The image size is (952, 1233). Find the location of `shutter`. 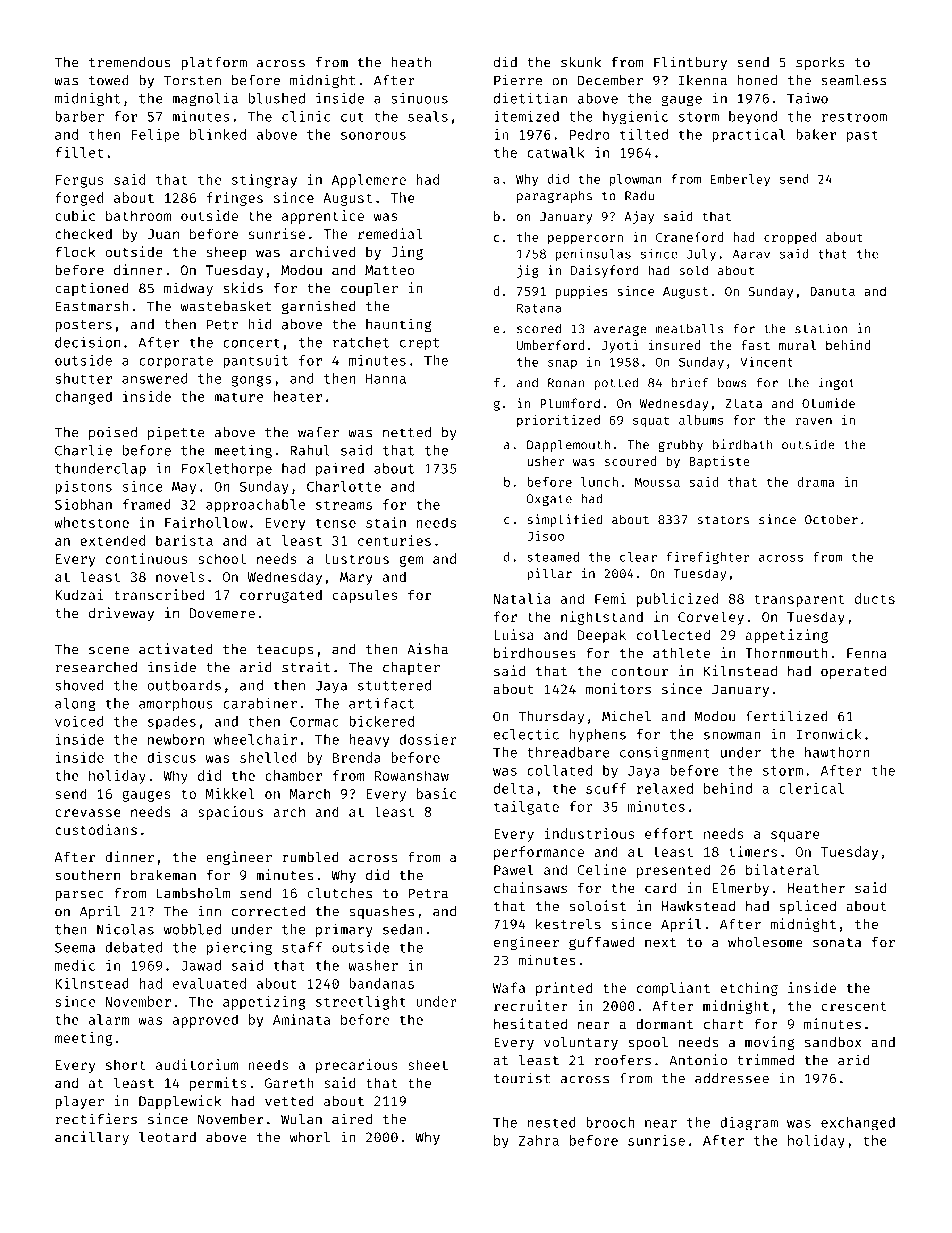

shutter is located at coordinates (83, 378).
